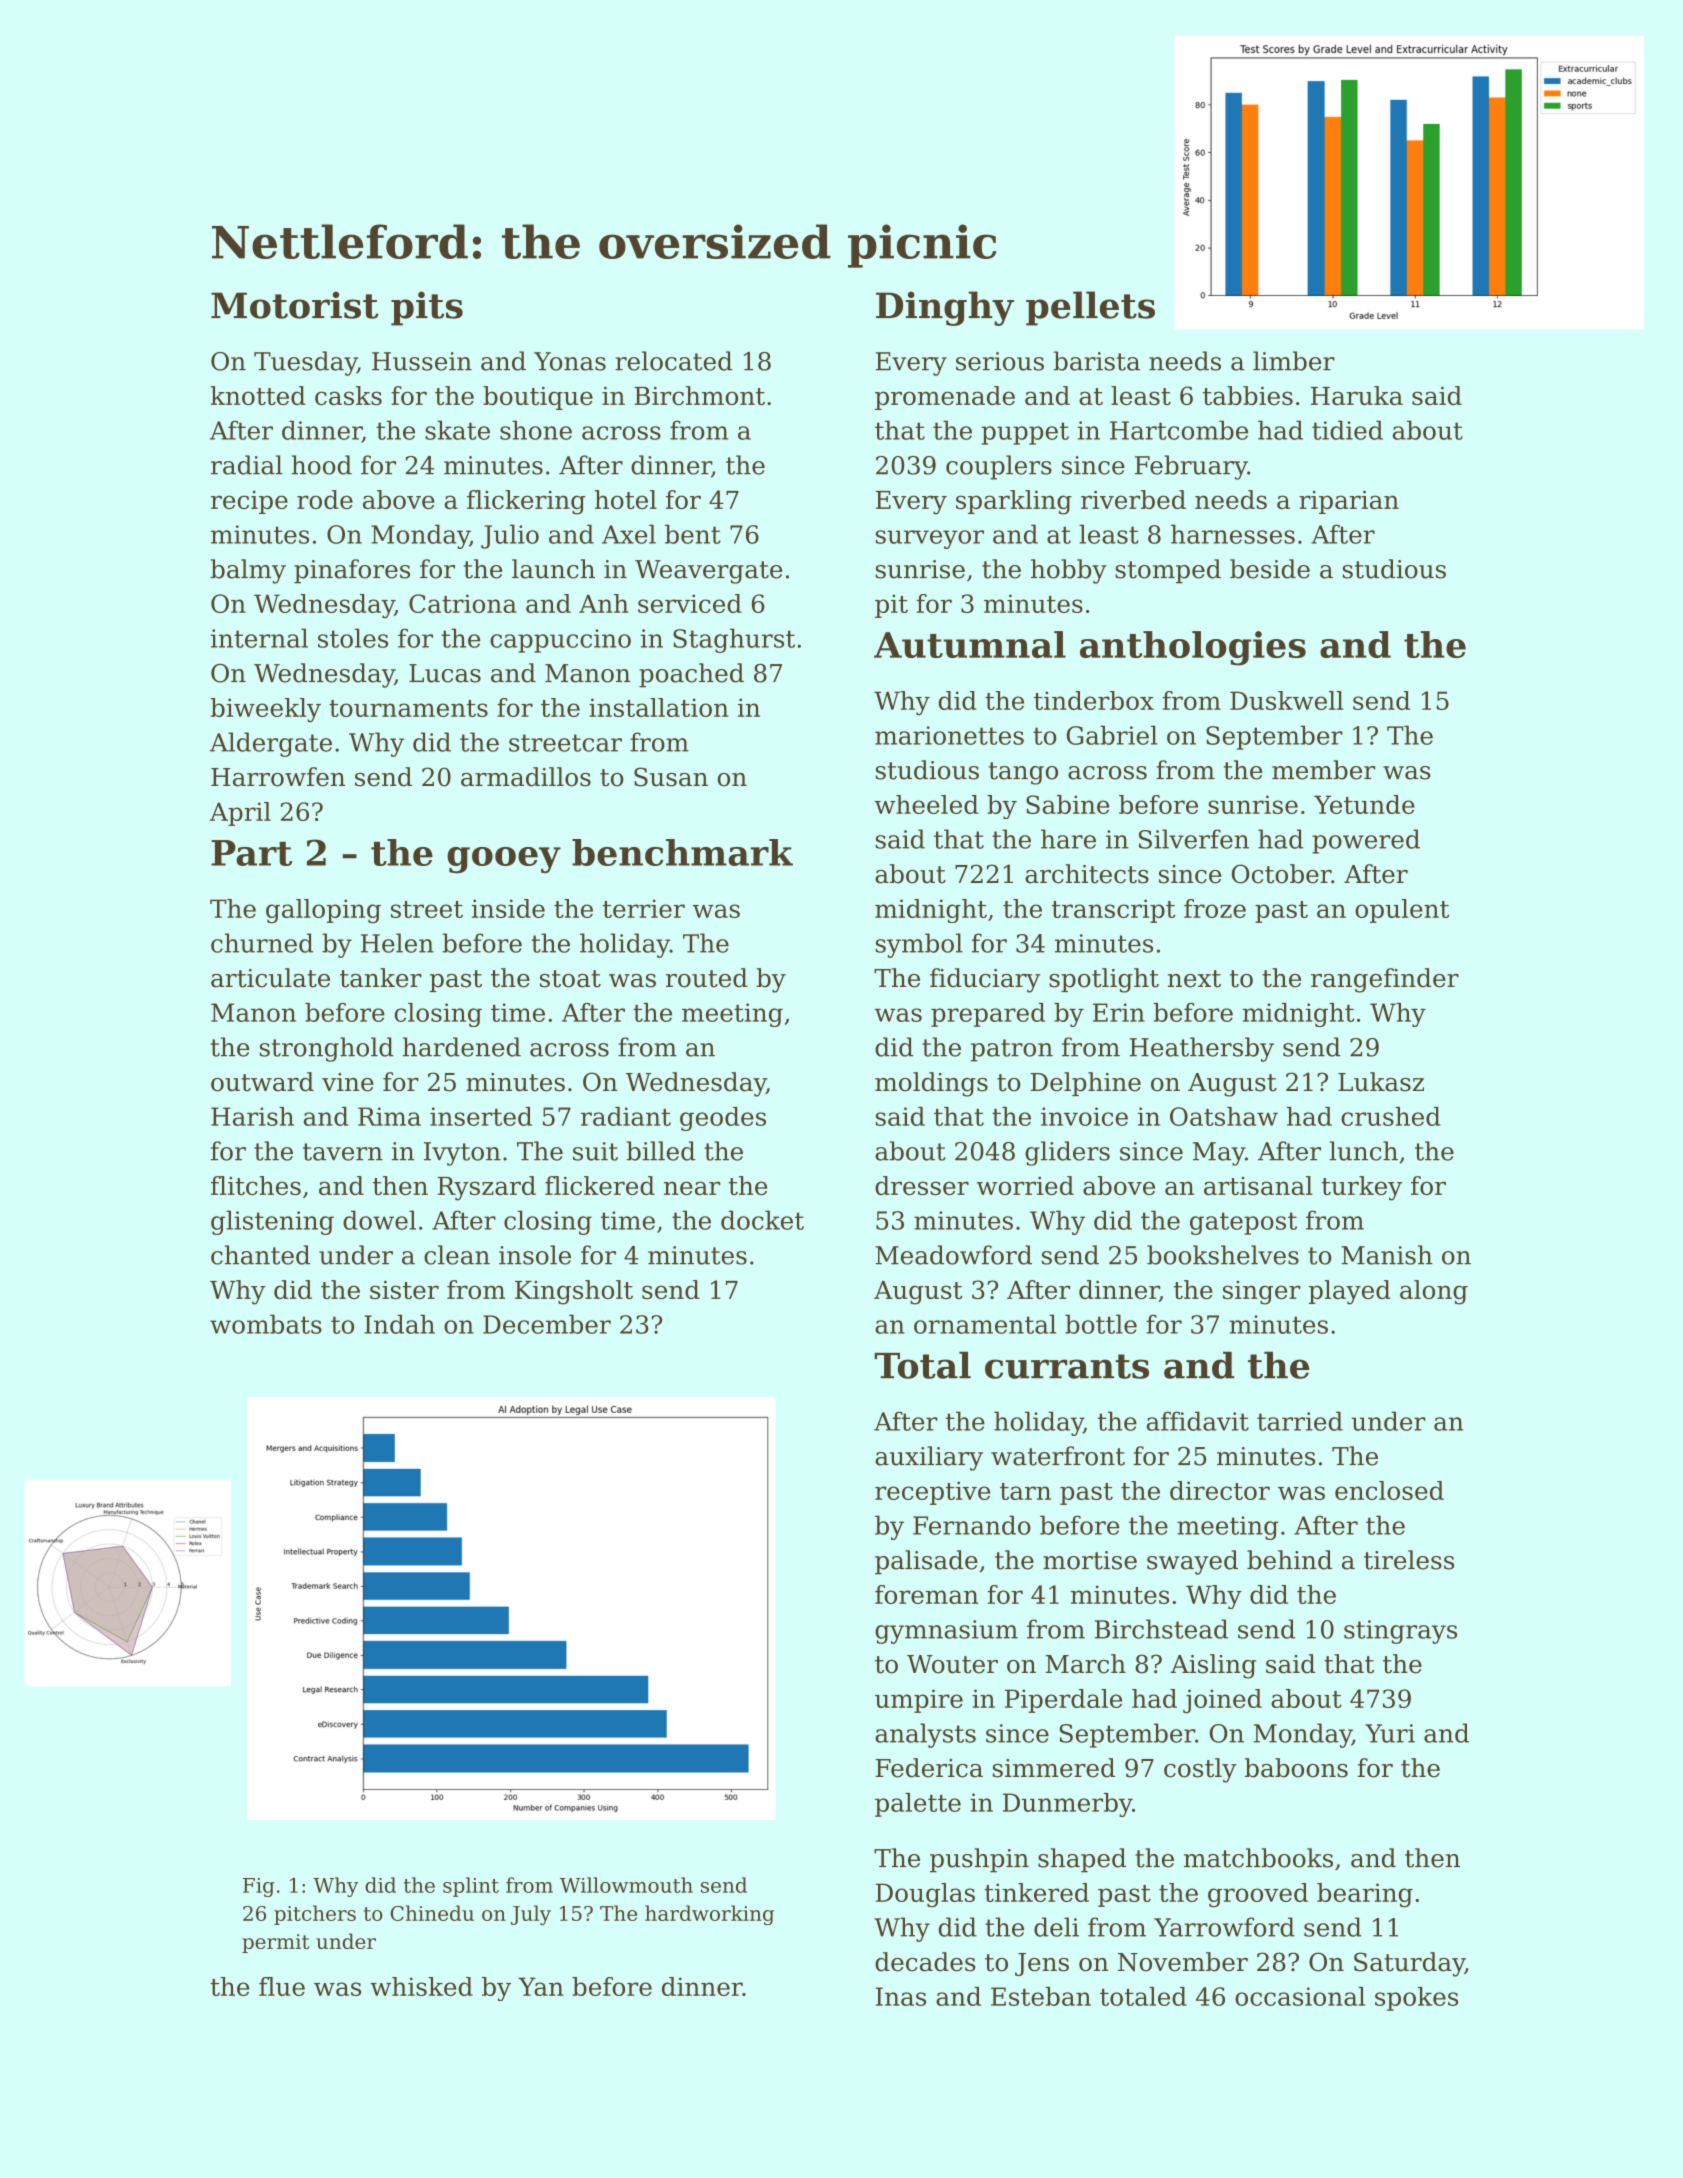 The width and height of the screenshot is (1683, 2178). What do you see at coordinates (275, 1943) in the screenshot?
I see `permit` at bounding box center [275, 1943].
